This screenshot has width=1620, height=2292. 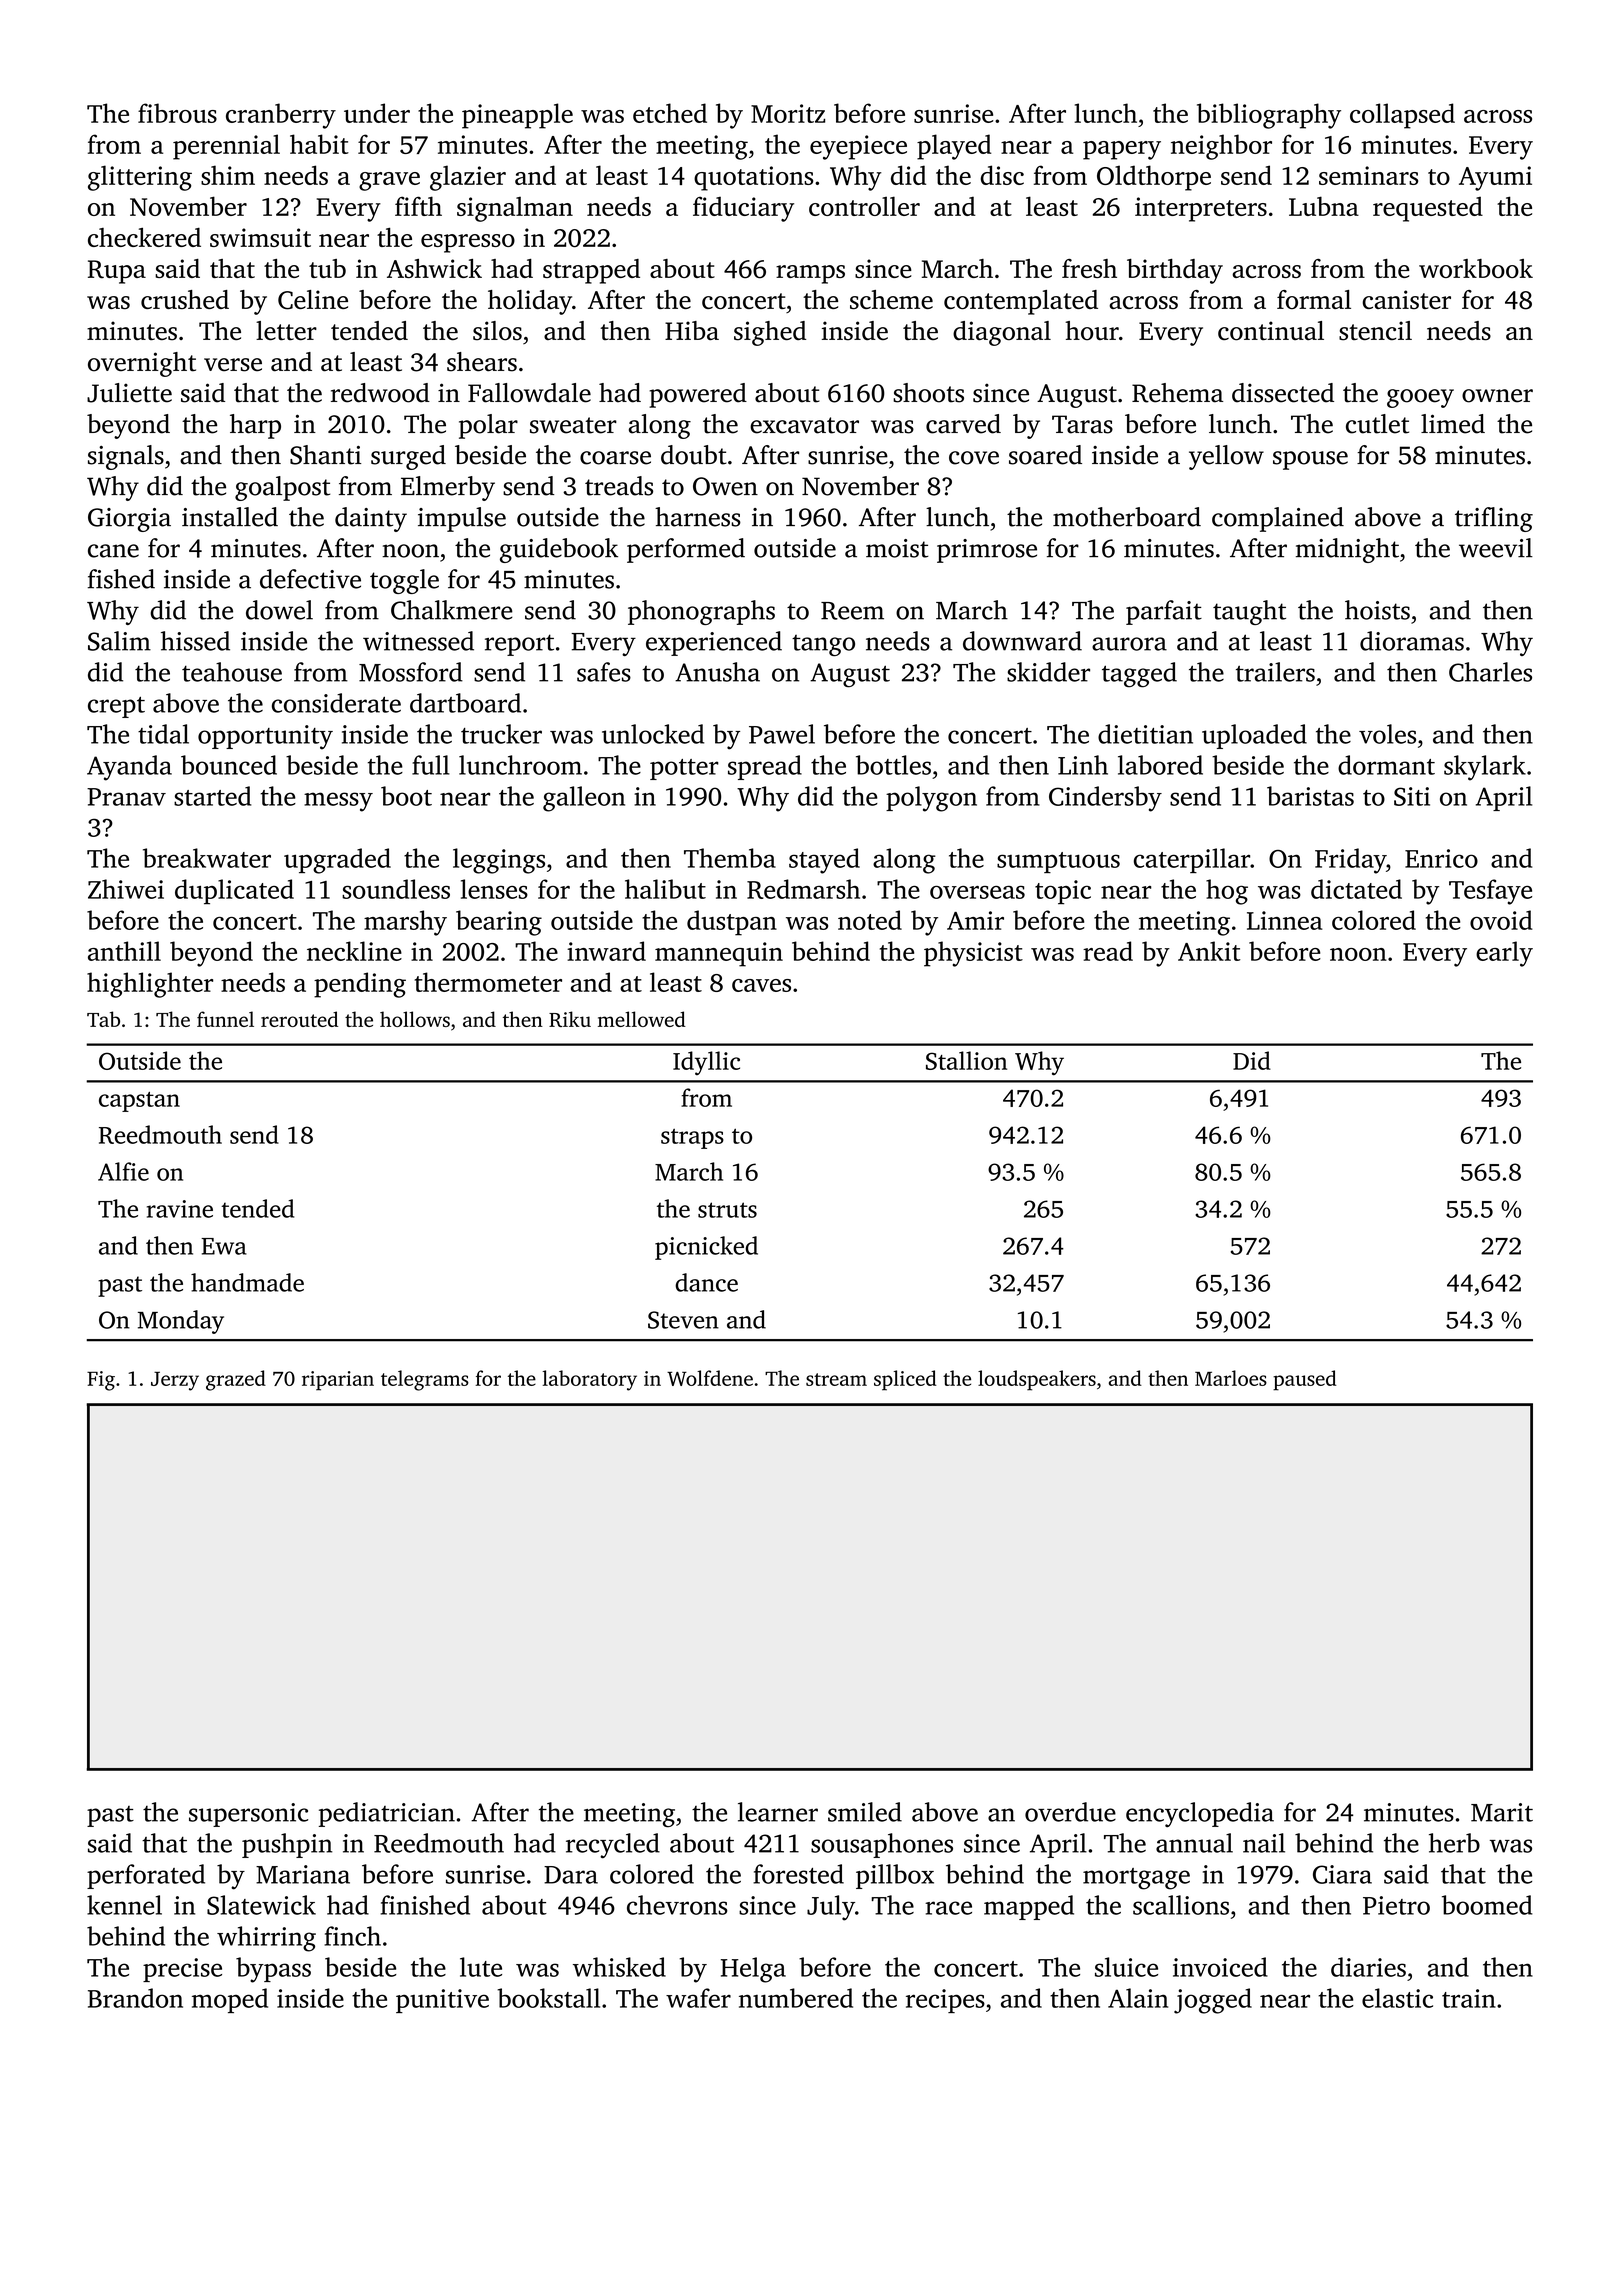 I want to click on ramps, so click(x=810, y=274).
